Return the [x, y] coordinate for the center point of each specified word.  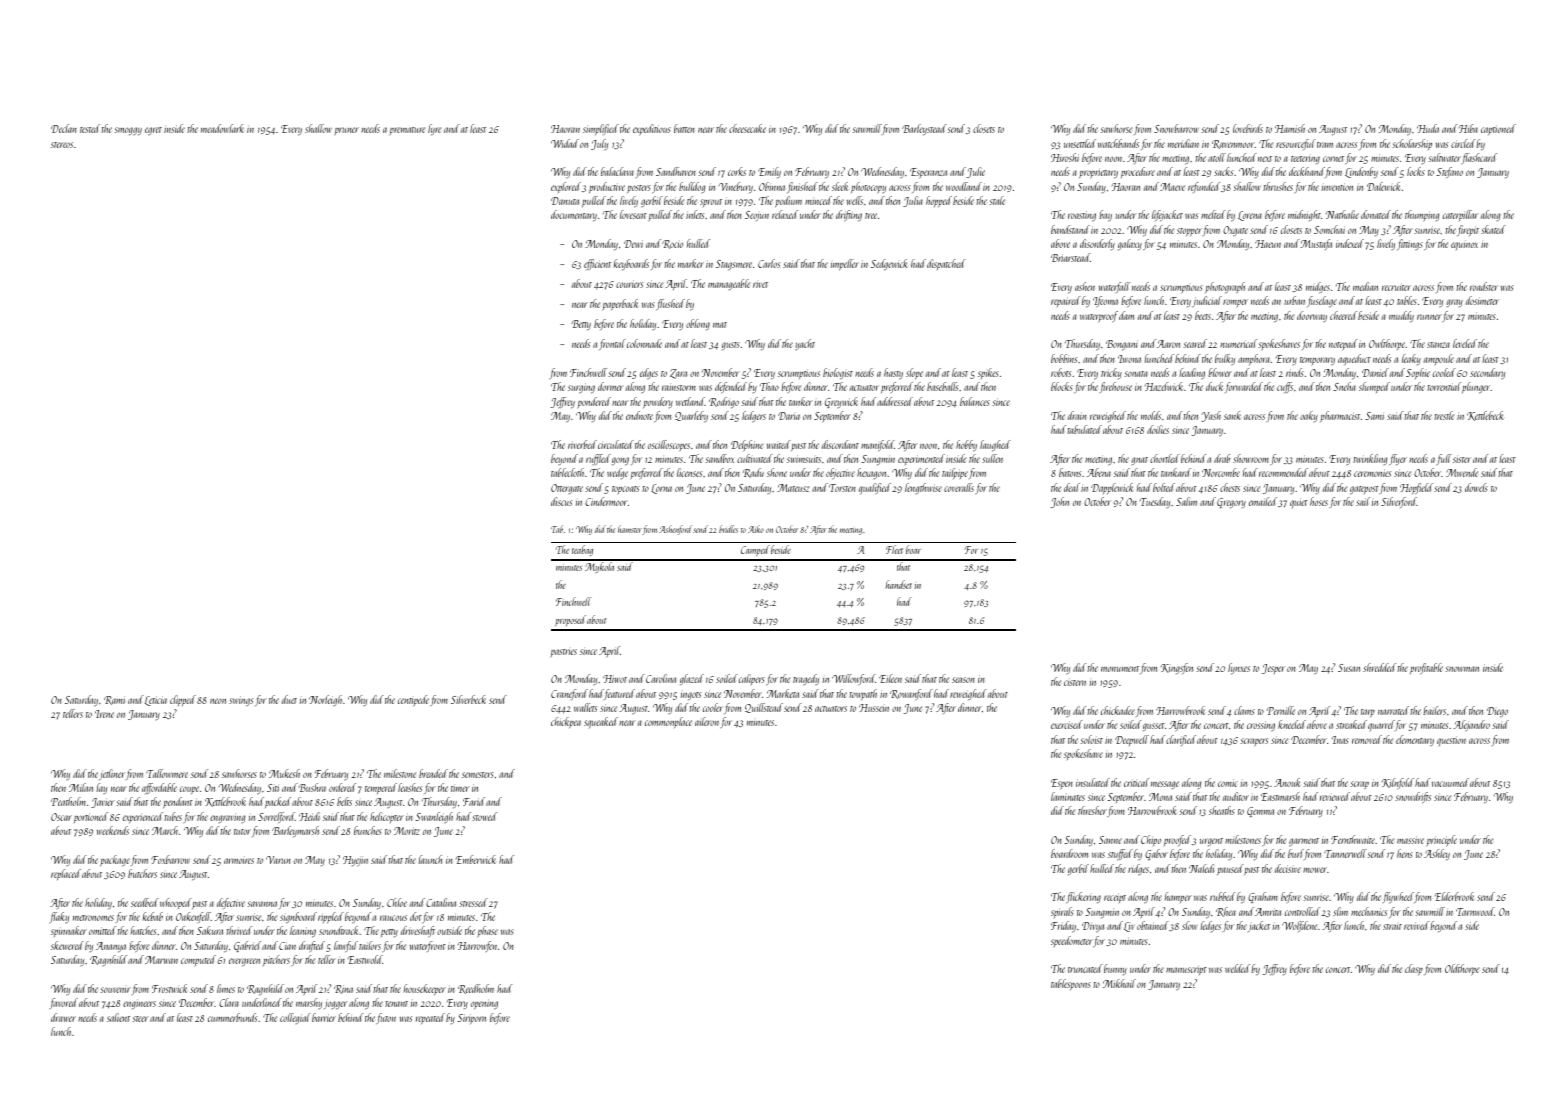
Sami [1375, 416]
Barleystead [924, 130]
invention [1337, 187]
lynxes [1239, 669]
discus [561, 501]
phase [488, 931]
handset [899, 584]
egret [153, 131]
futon [386, 1018]
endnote [639, 415]
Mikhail [1119, 983]
